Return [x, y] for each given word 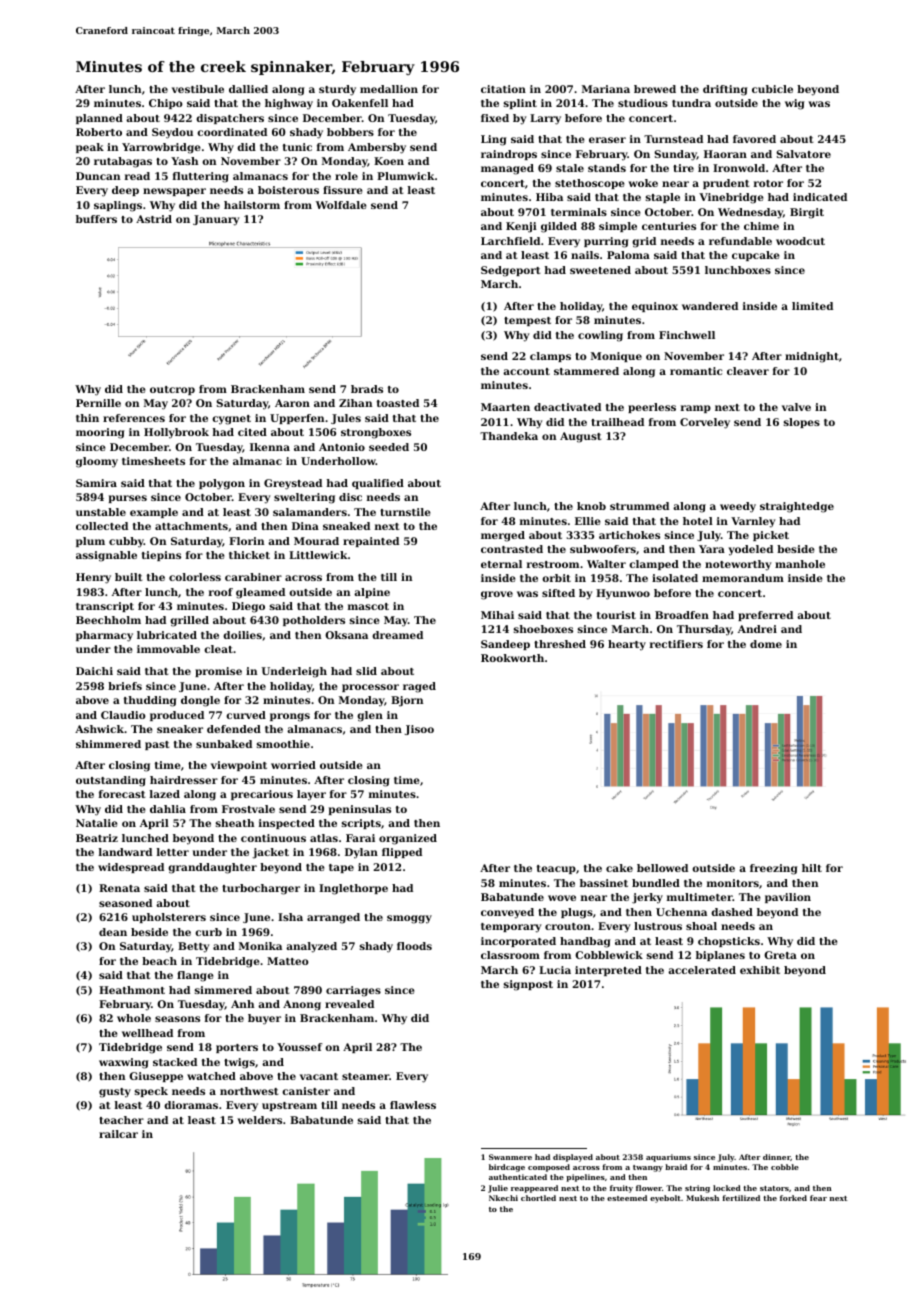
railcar [118, 1134]
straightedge [797, 507]
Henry [93, 578]
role [346, 176]
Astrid [154, 219]
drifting [725, 90]
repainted [371, 542]
